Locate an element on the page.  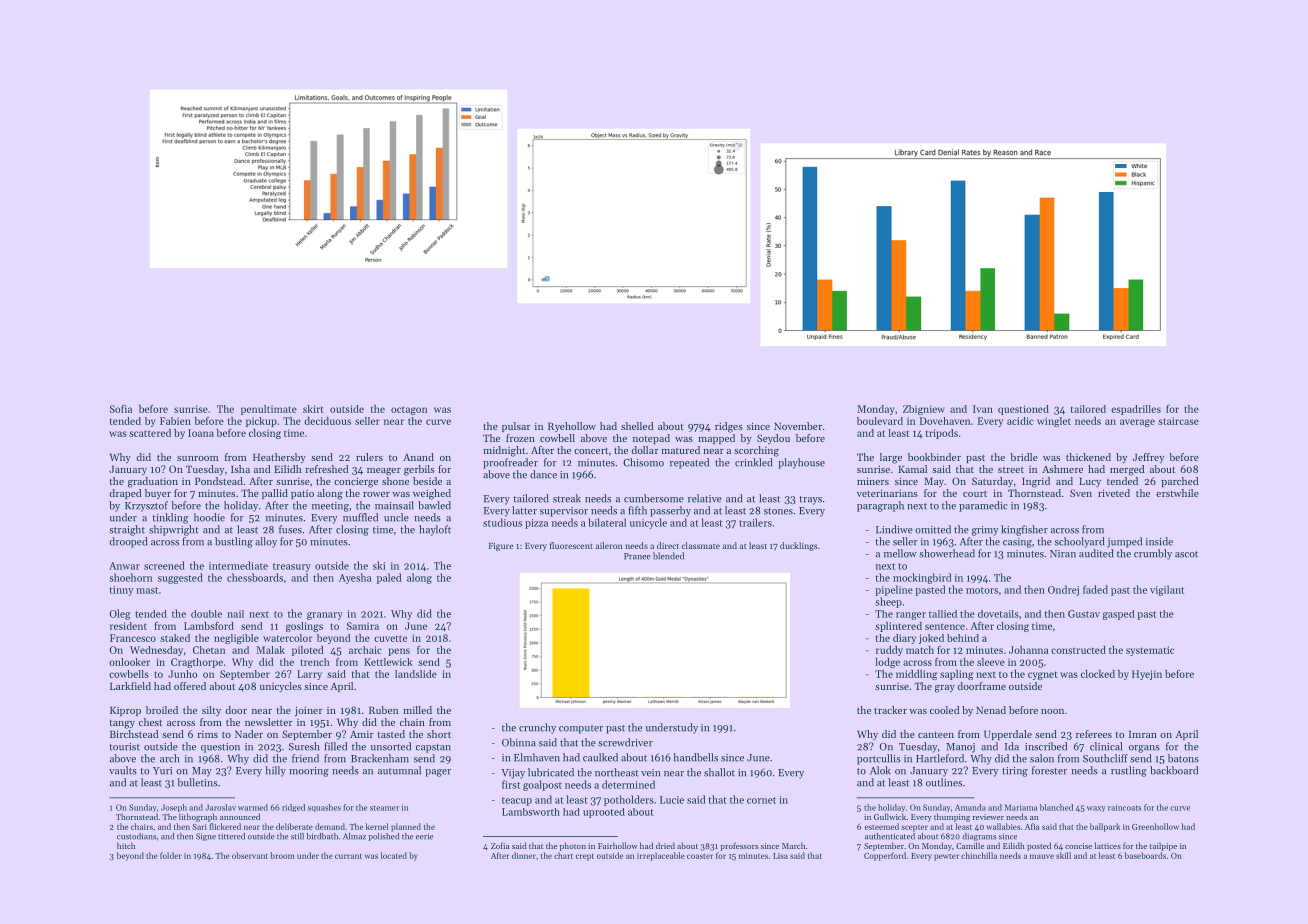
Ioana is located at coordinates (201, 433).
